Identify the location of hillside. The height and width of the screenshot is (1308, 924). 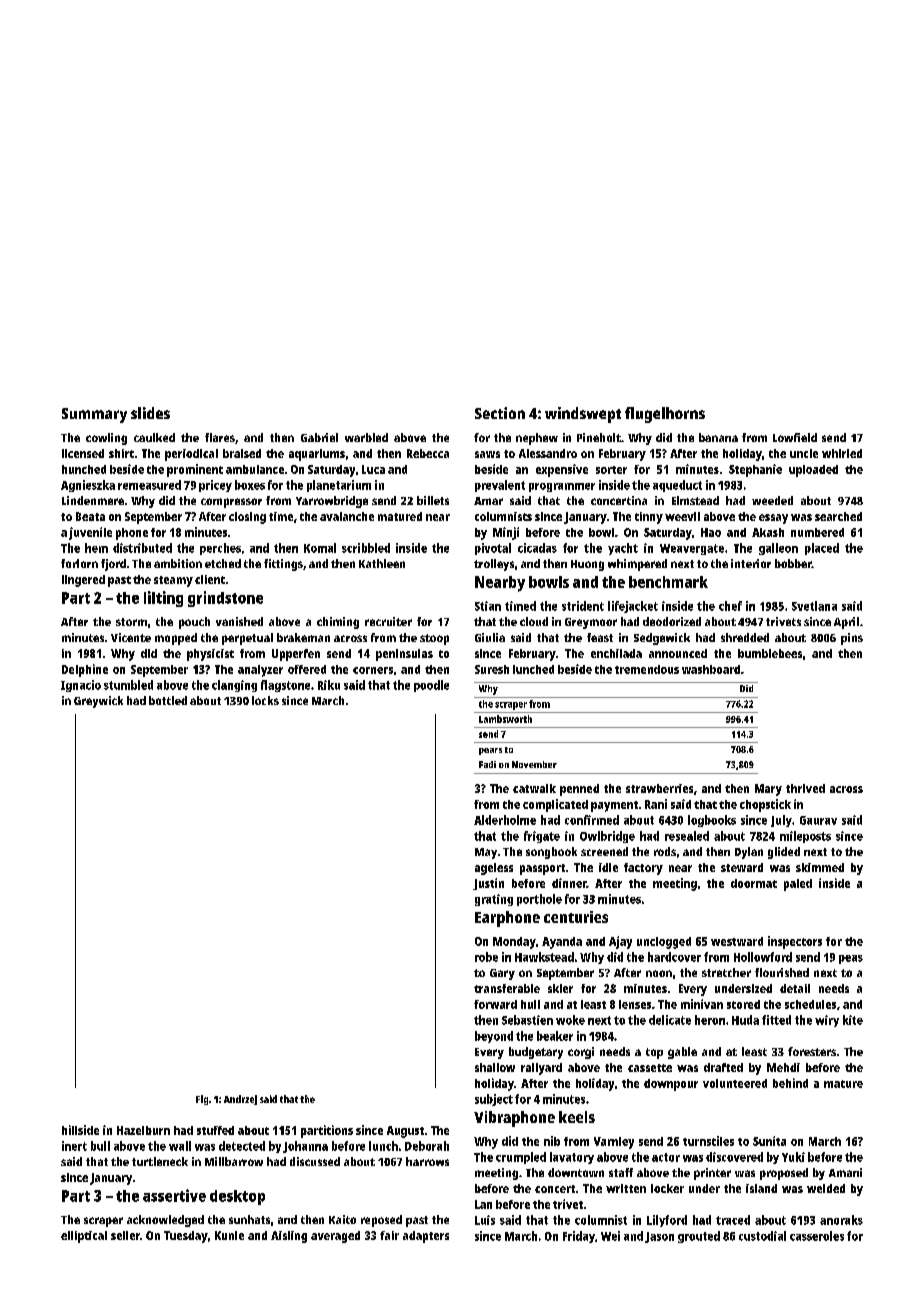
(80, 1130).
